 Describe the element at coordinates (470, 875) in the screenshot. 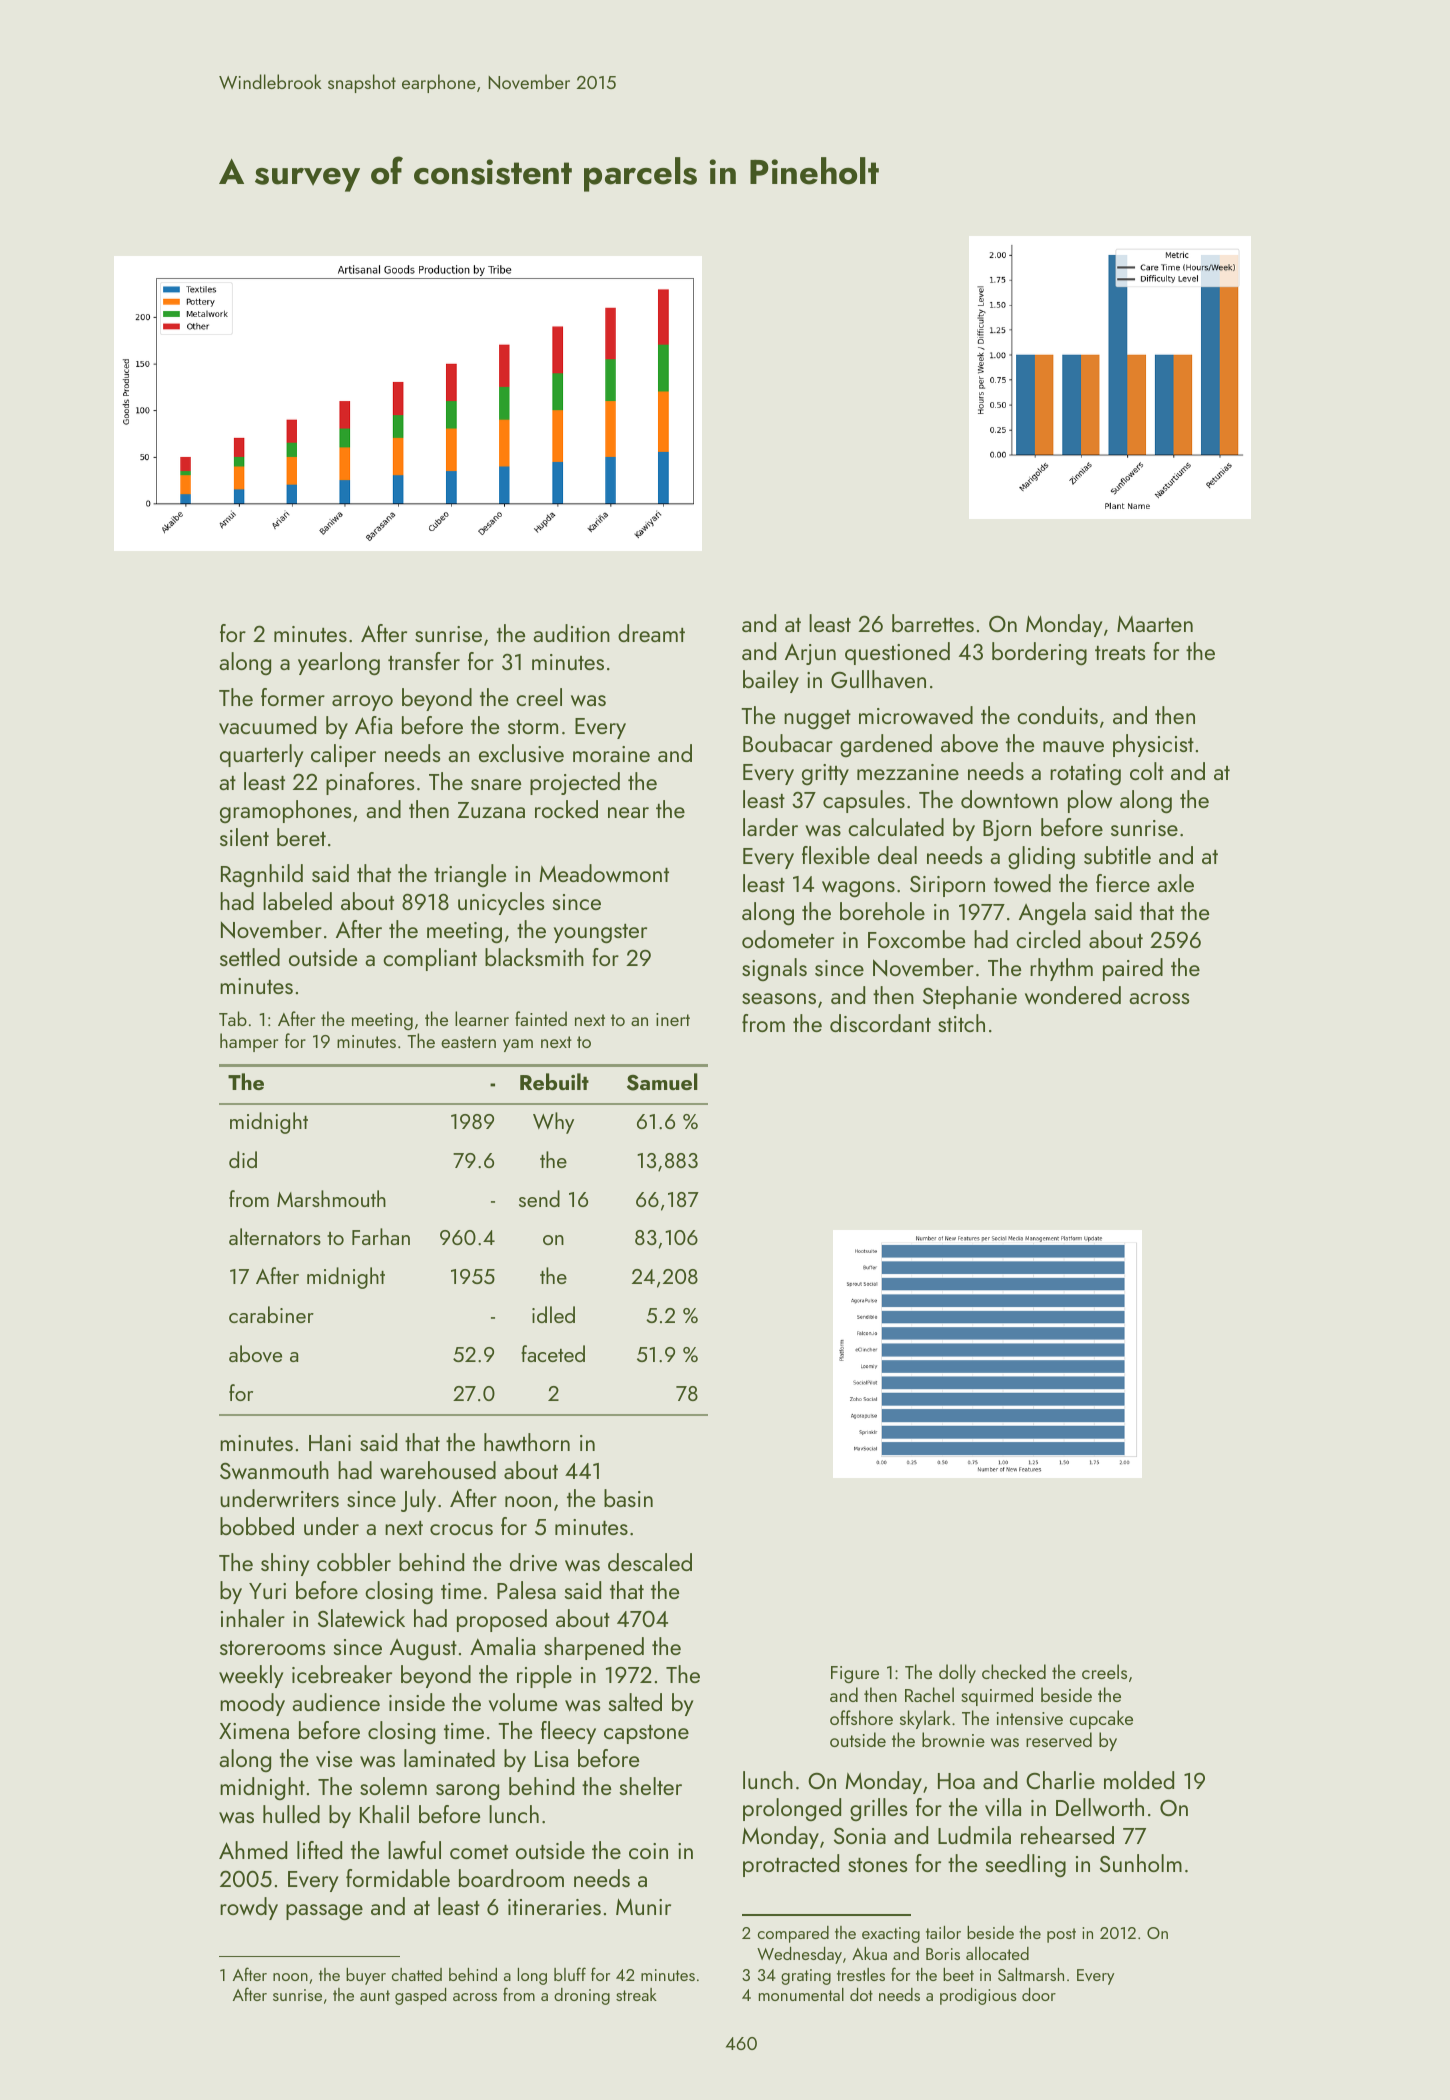

I see `triangle` at that location.
